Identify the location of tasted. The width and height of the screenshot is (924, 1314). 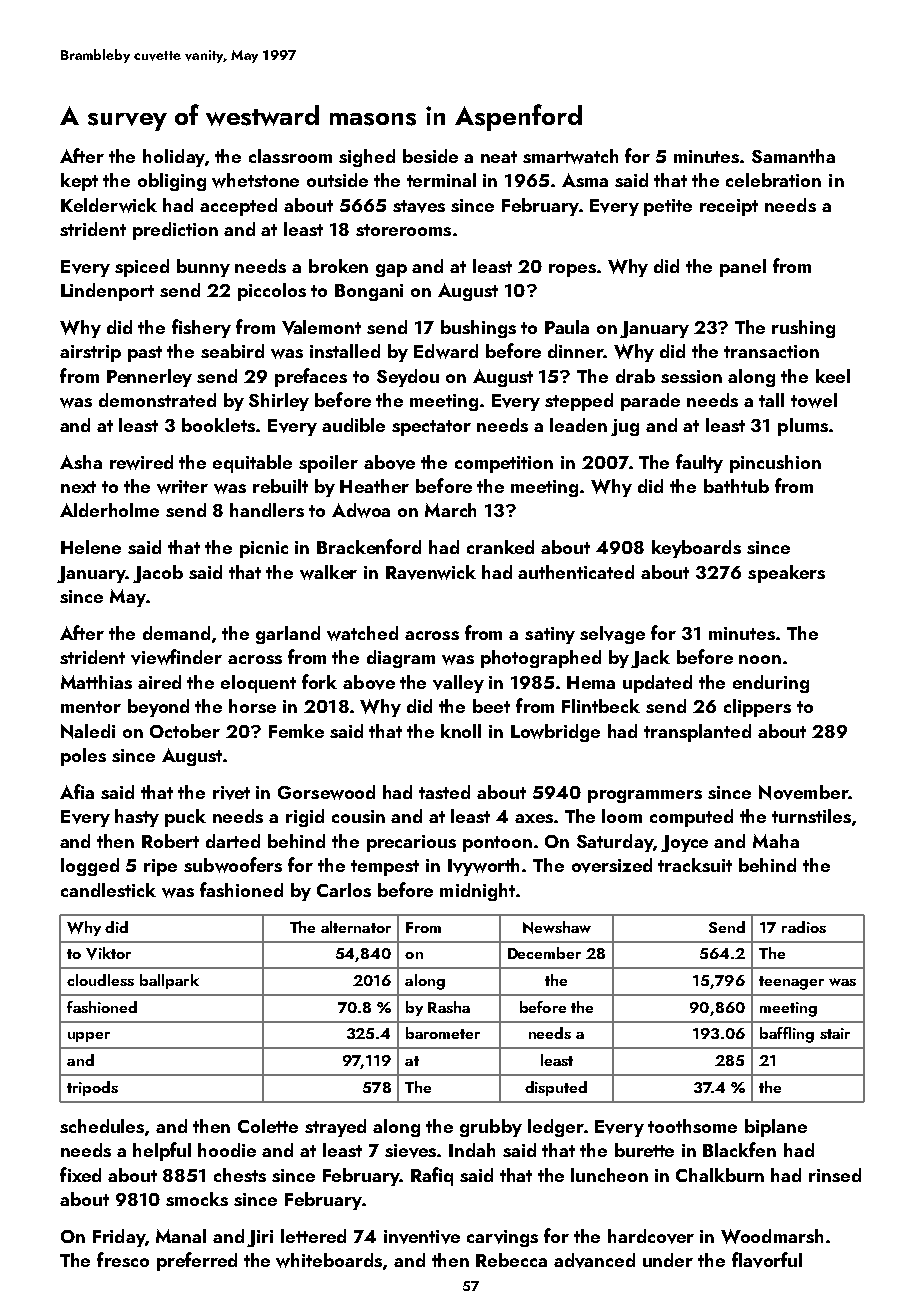
(444, 792).
